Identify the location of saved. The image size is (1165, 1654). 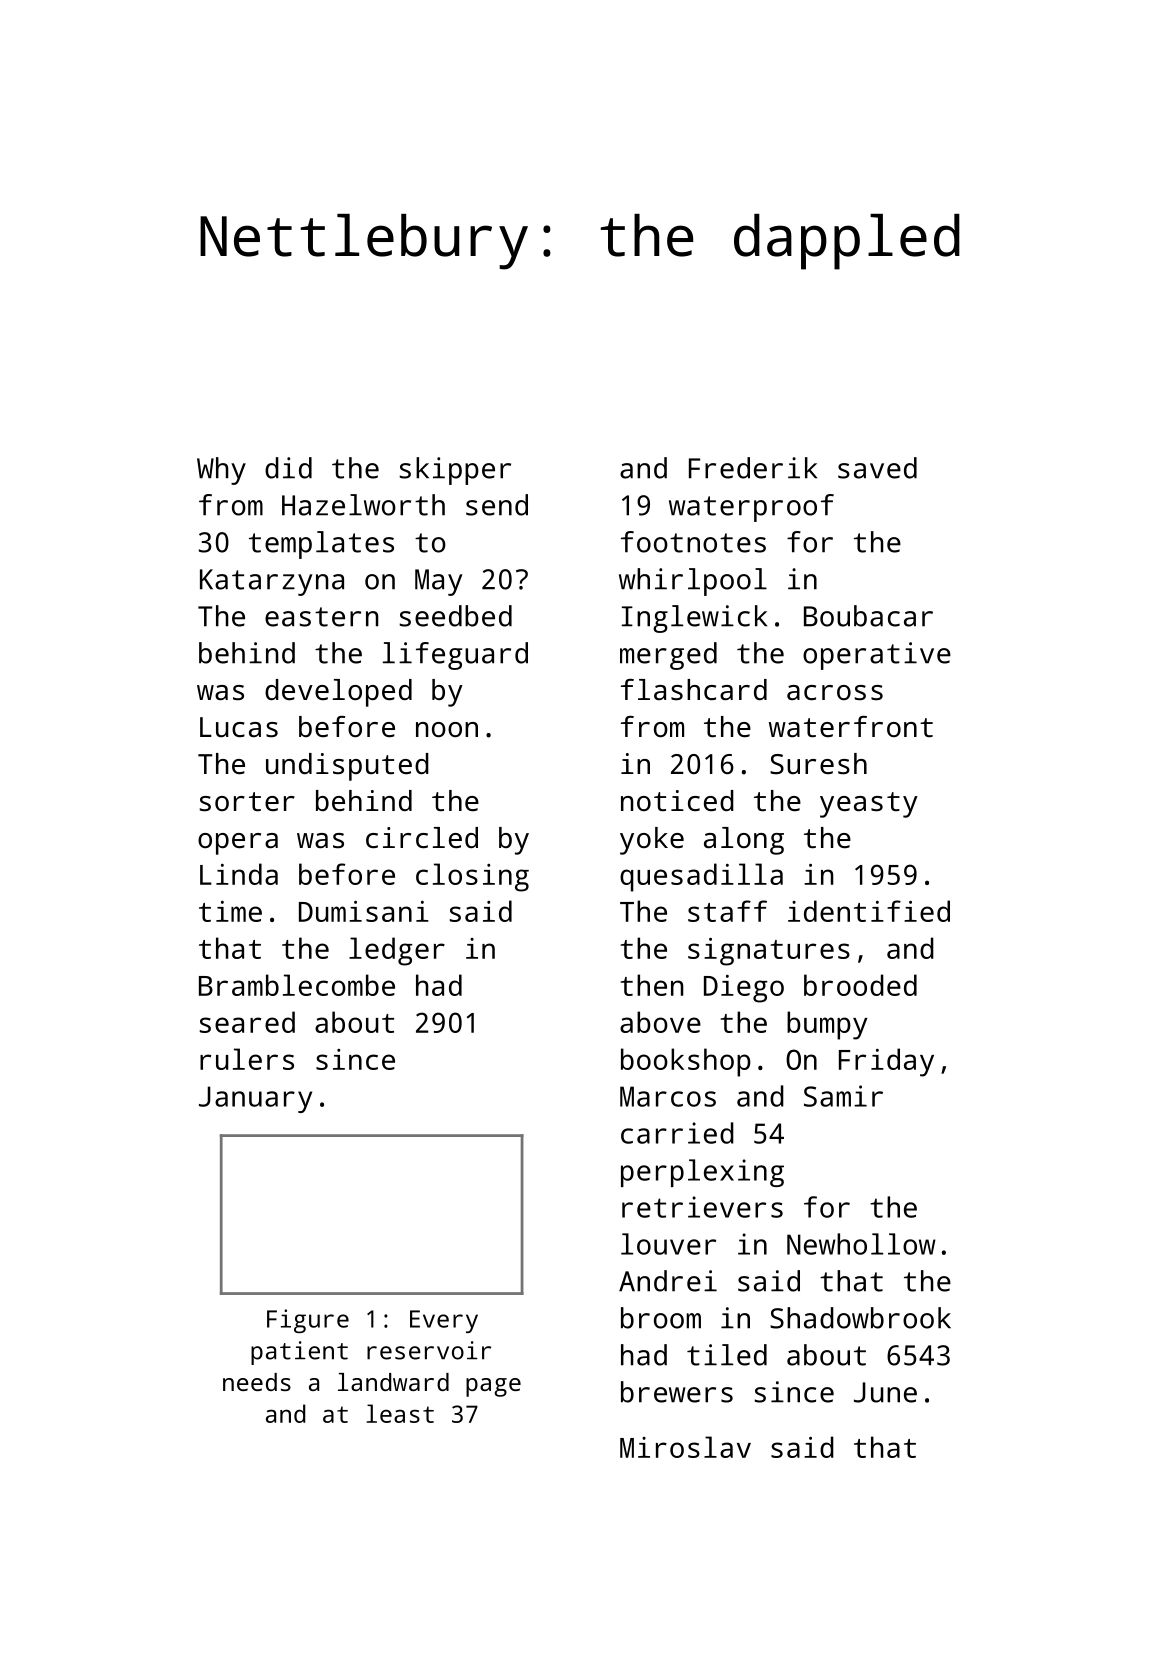
(877, 468).
